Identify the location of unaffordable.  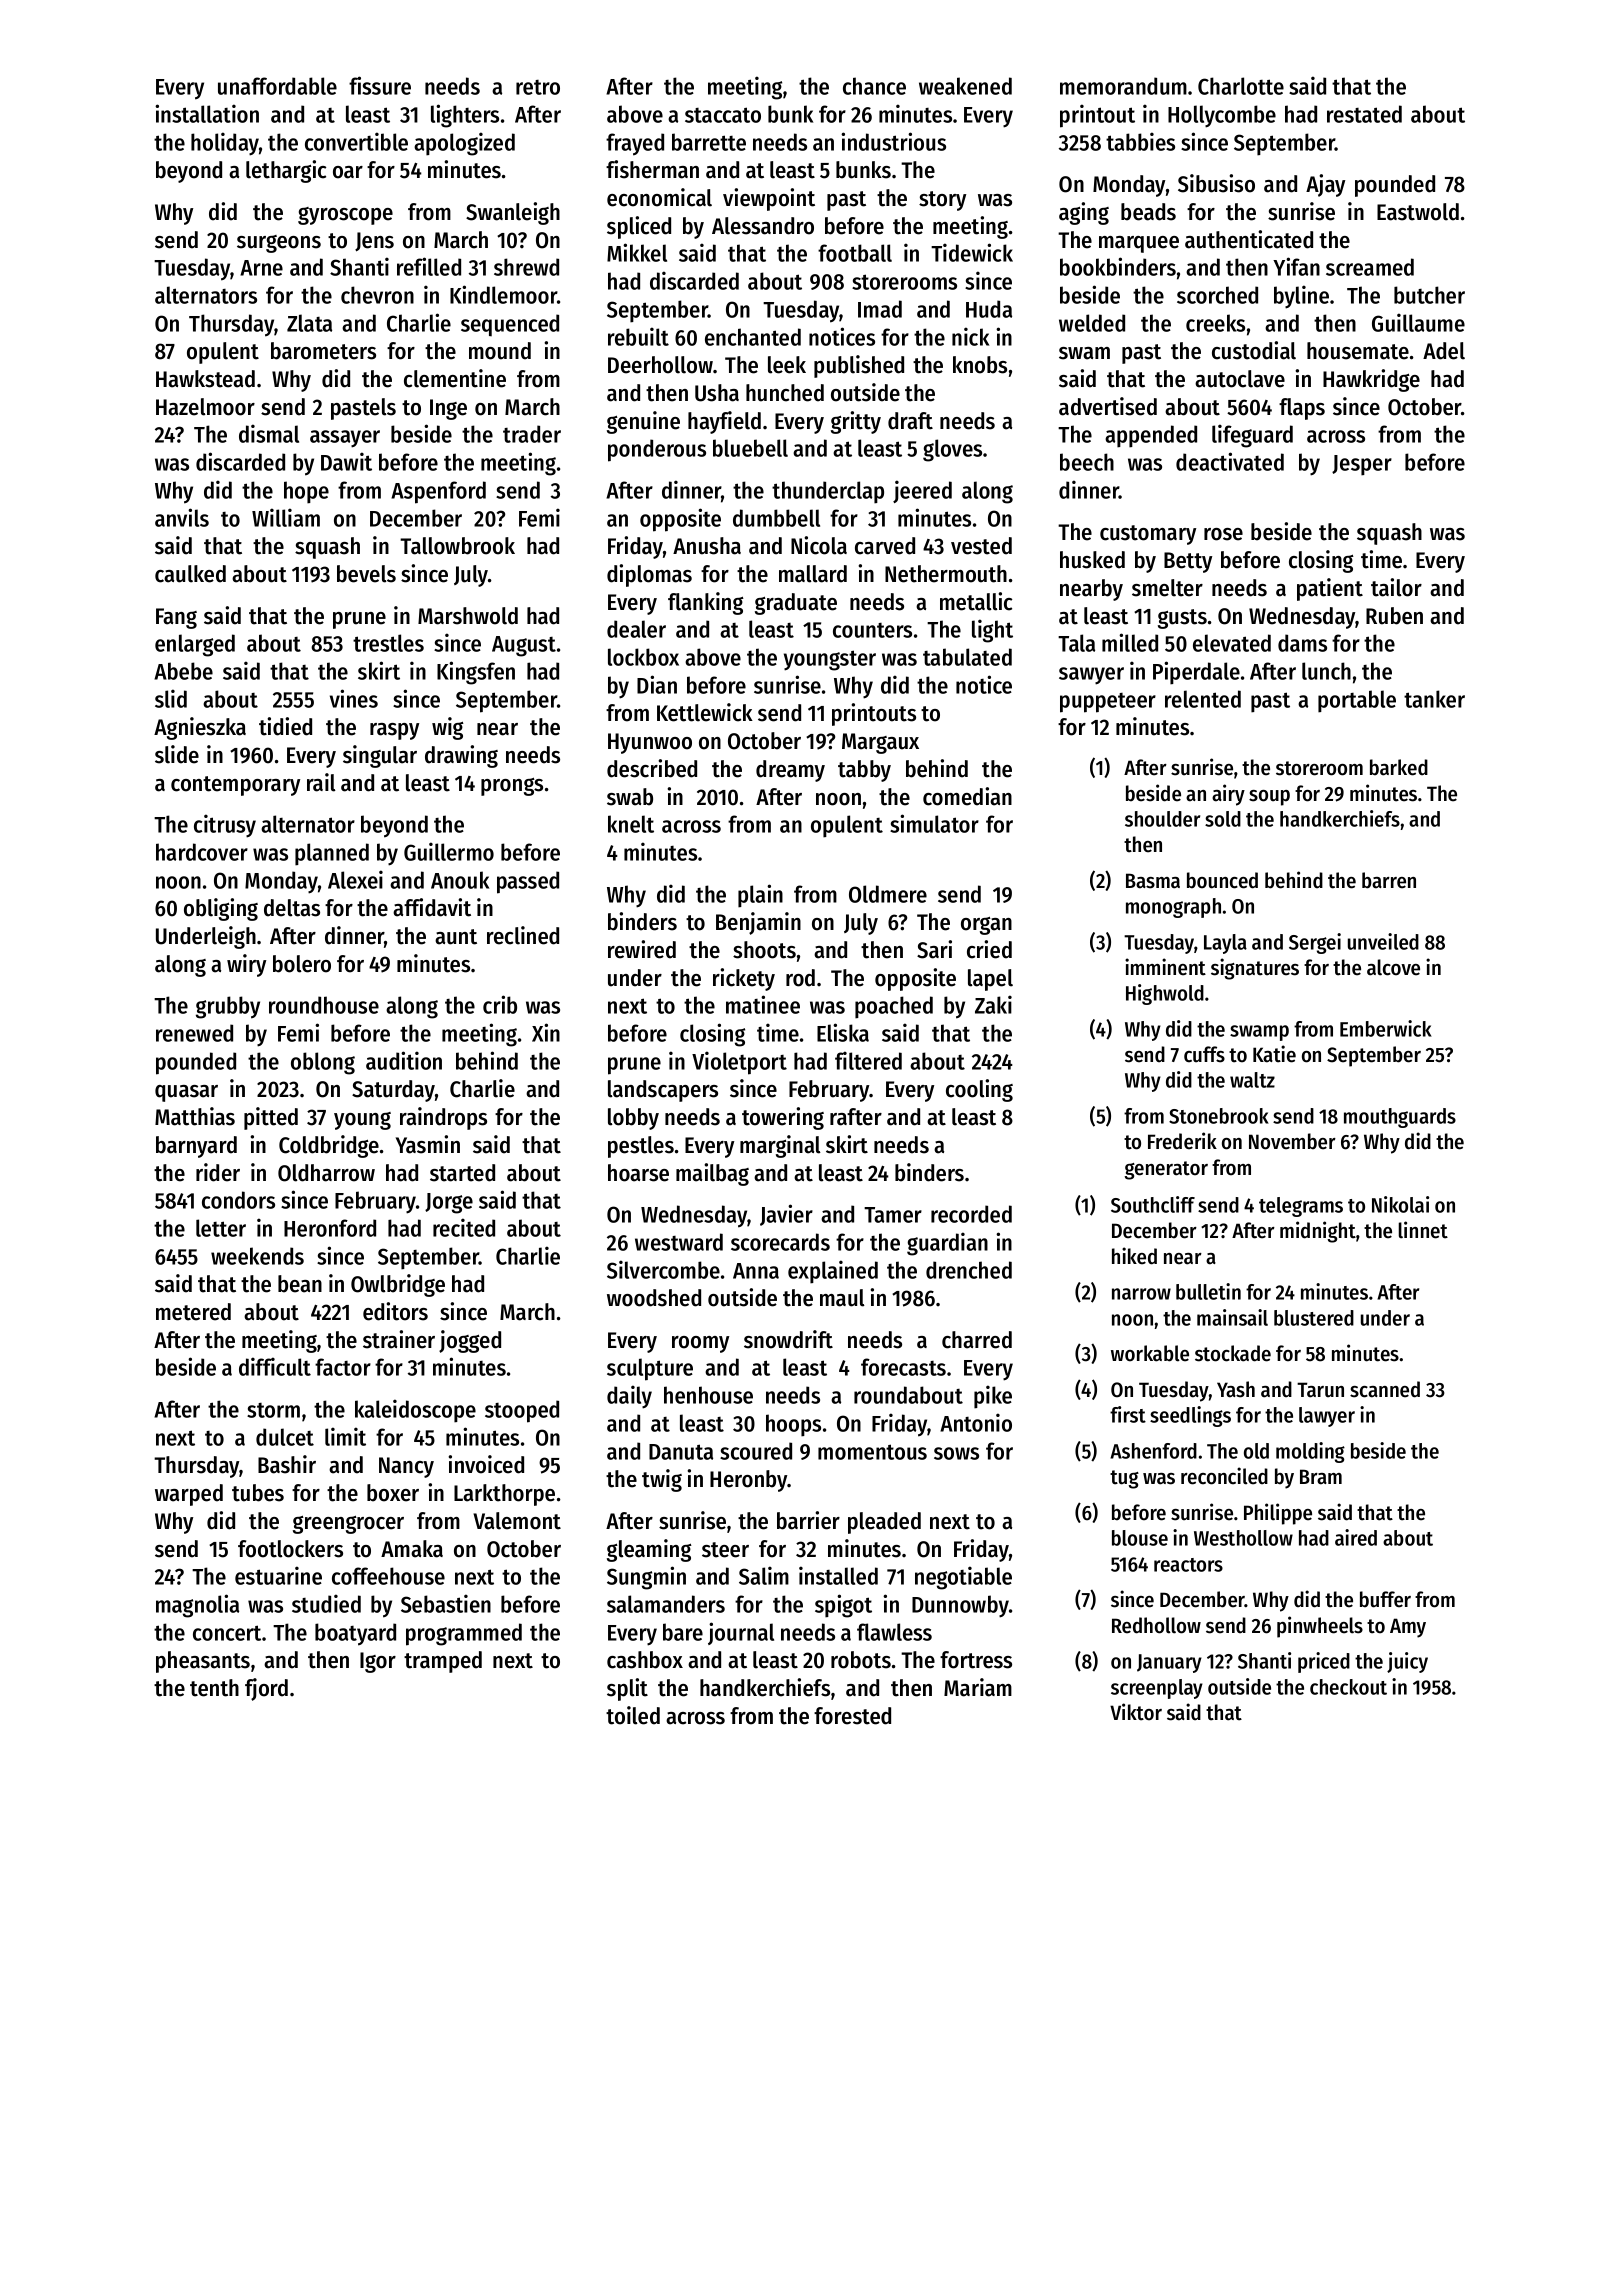
(277, 86).
